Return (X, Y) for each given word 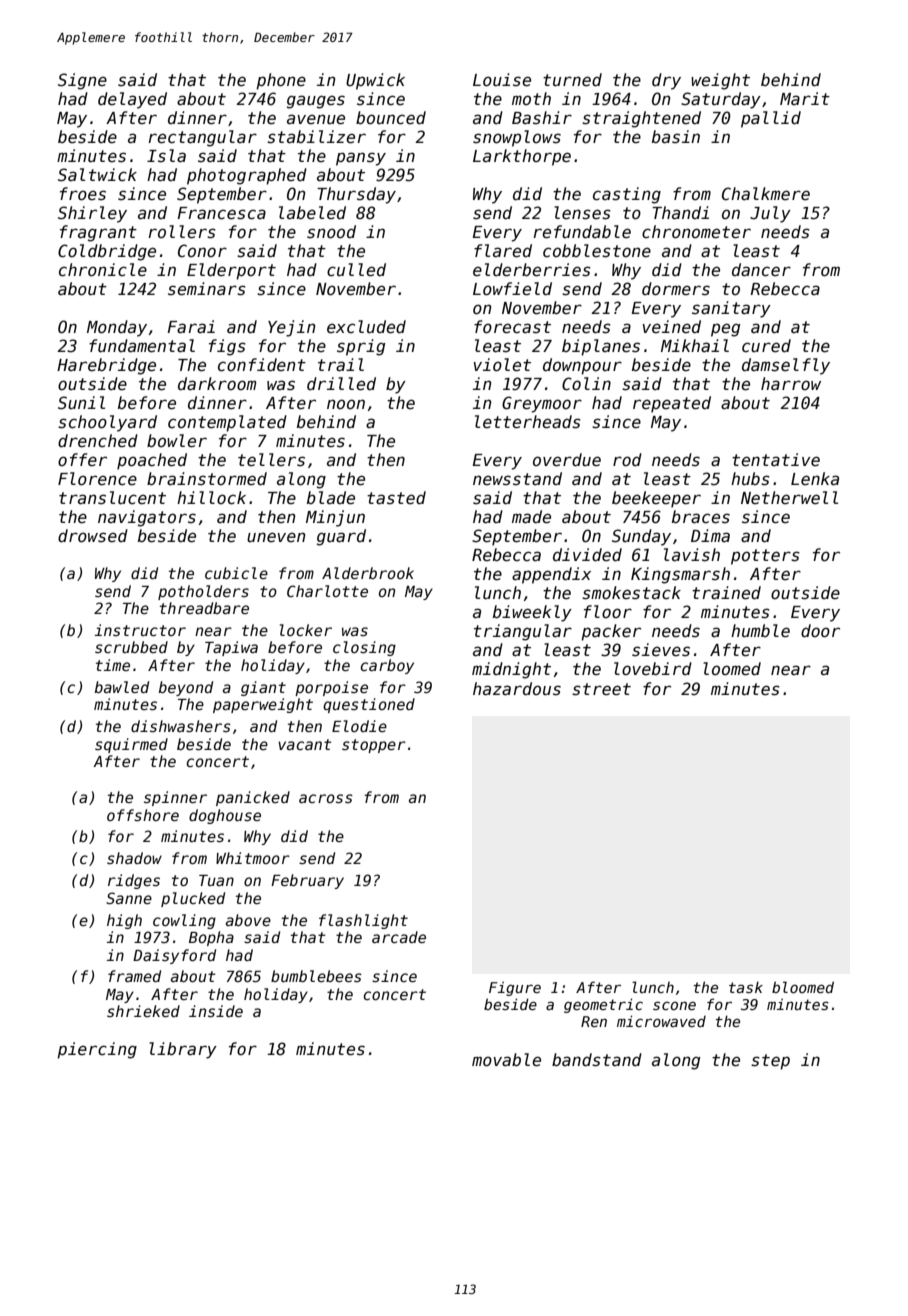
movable (506, 1060)
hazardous (517, 689)
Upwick (375, 81)
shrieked (143, 1011)
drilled (341, 384)
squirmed (131, 745)
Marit (805, 98)
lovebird (653, 669)
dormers (676, 289)
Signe (82, 81)
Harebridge (106, 366)
